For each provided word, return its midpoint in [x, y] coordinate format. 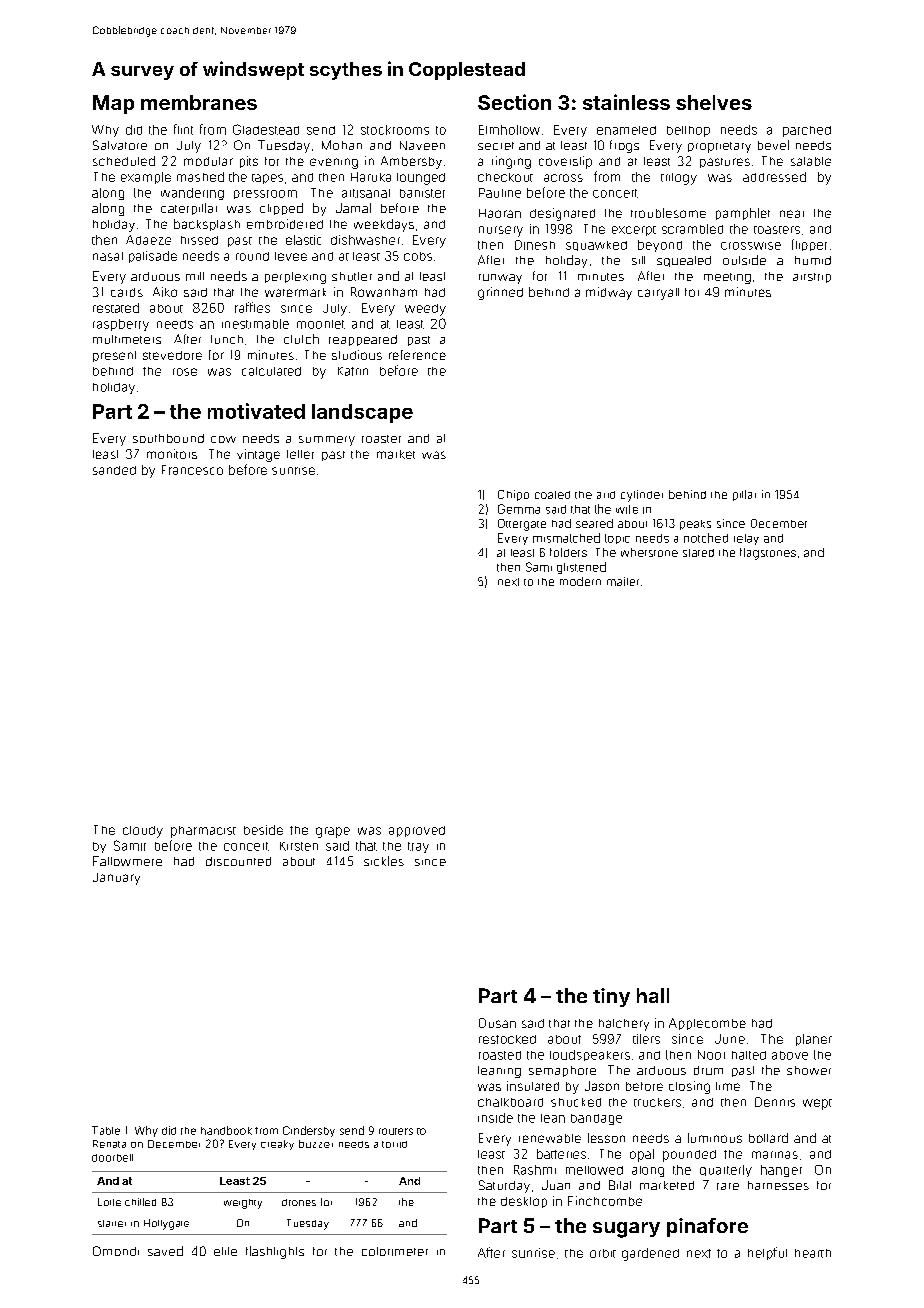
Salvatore [120, 145]
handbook [226, 1130]
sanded [114, 470]
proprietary [719, 147]
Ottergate [522, 525]
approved [417, 831]
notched [706, 538]
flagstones [768, 554]
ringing [511, 162]
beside [263, 830]
